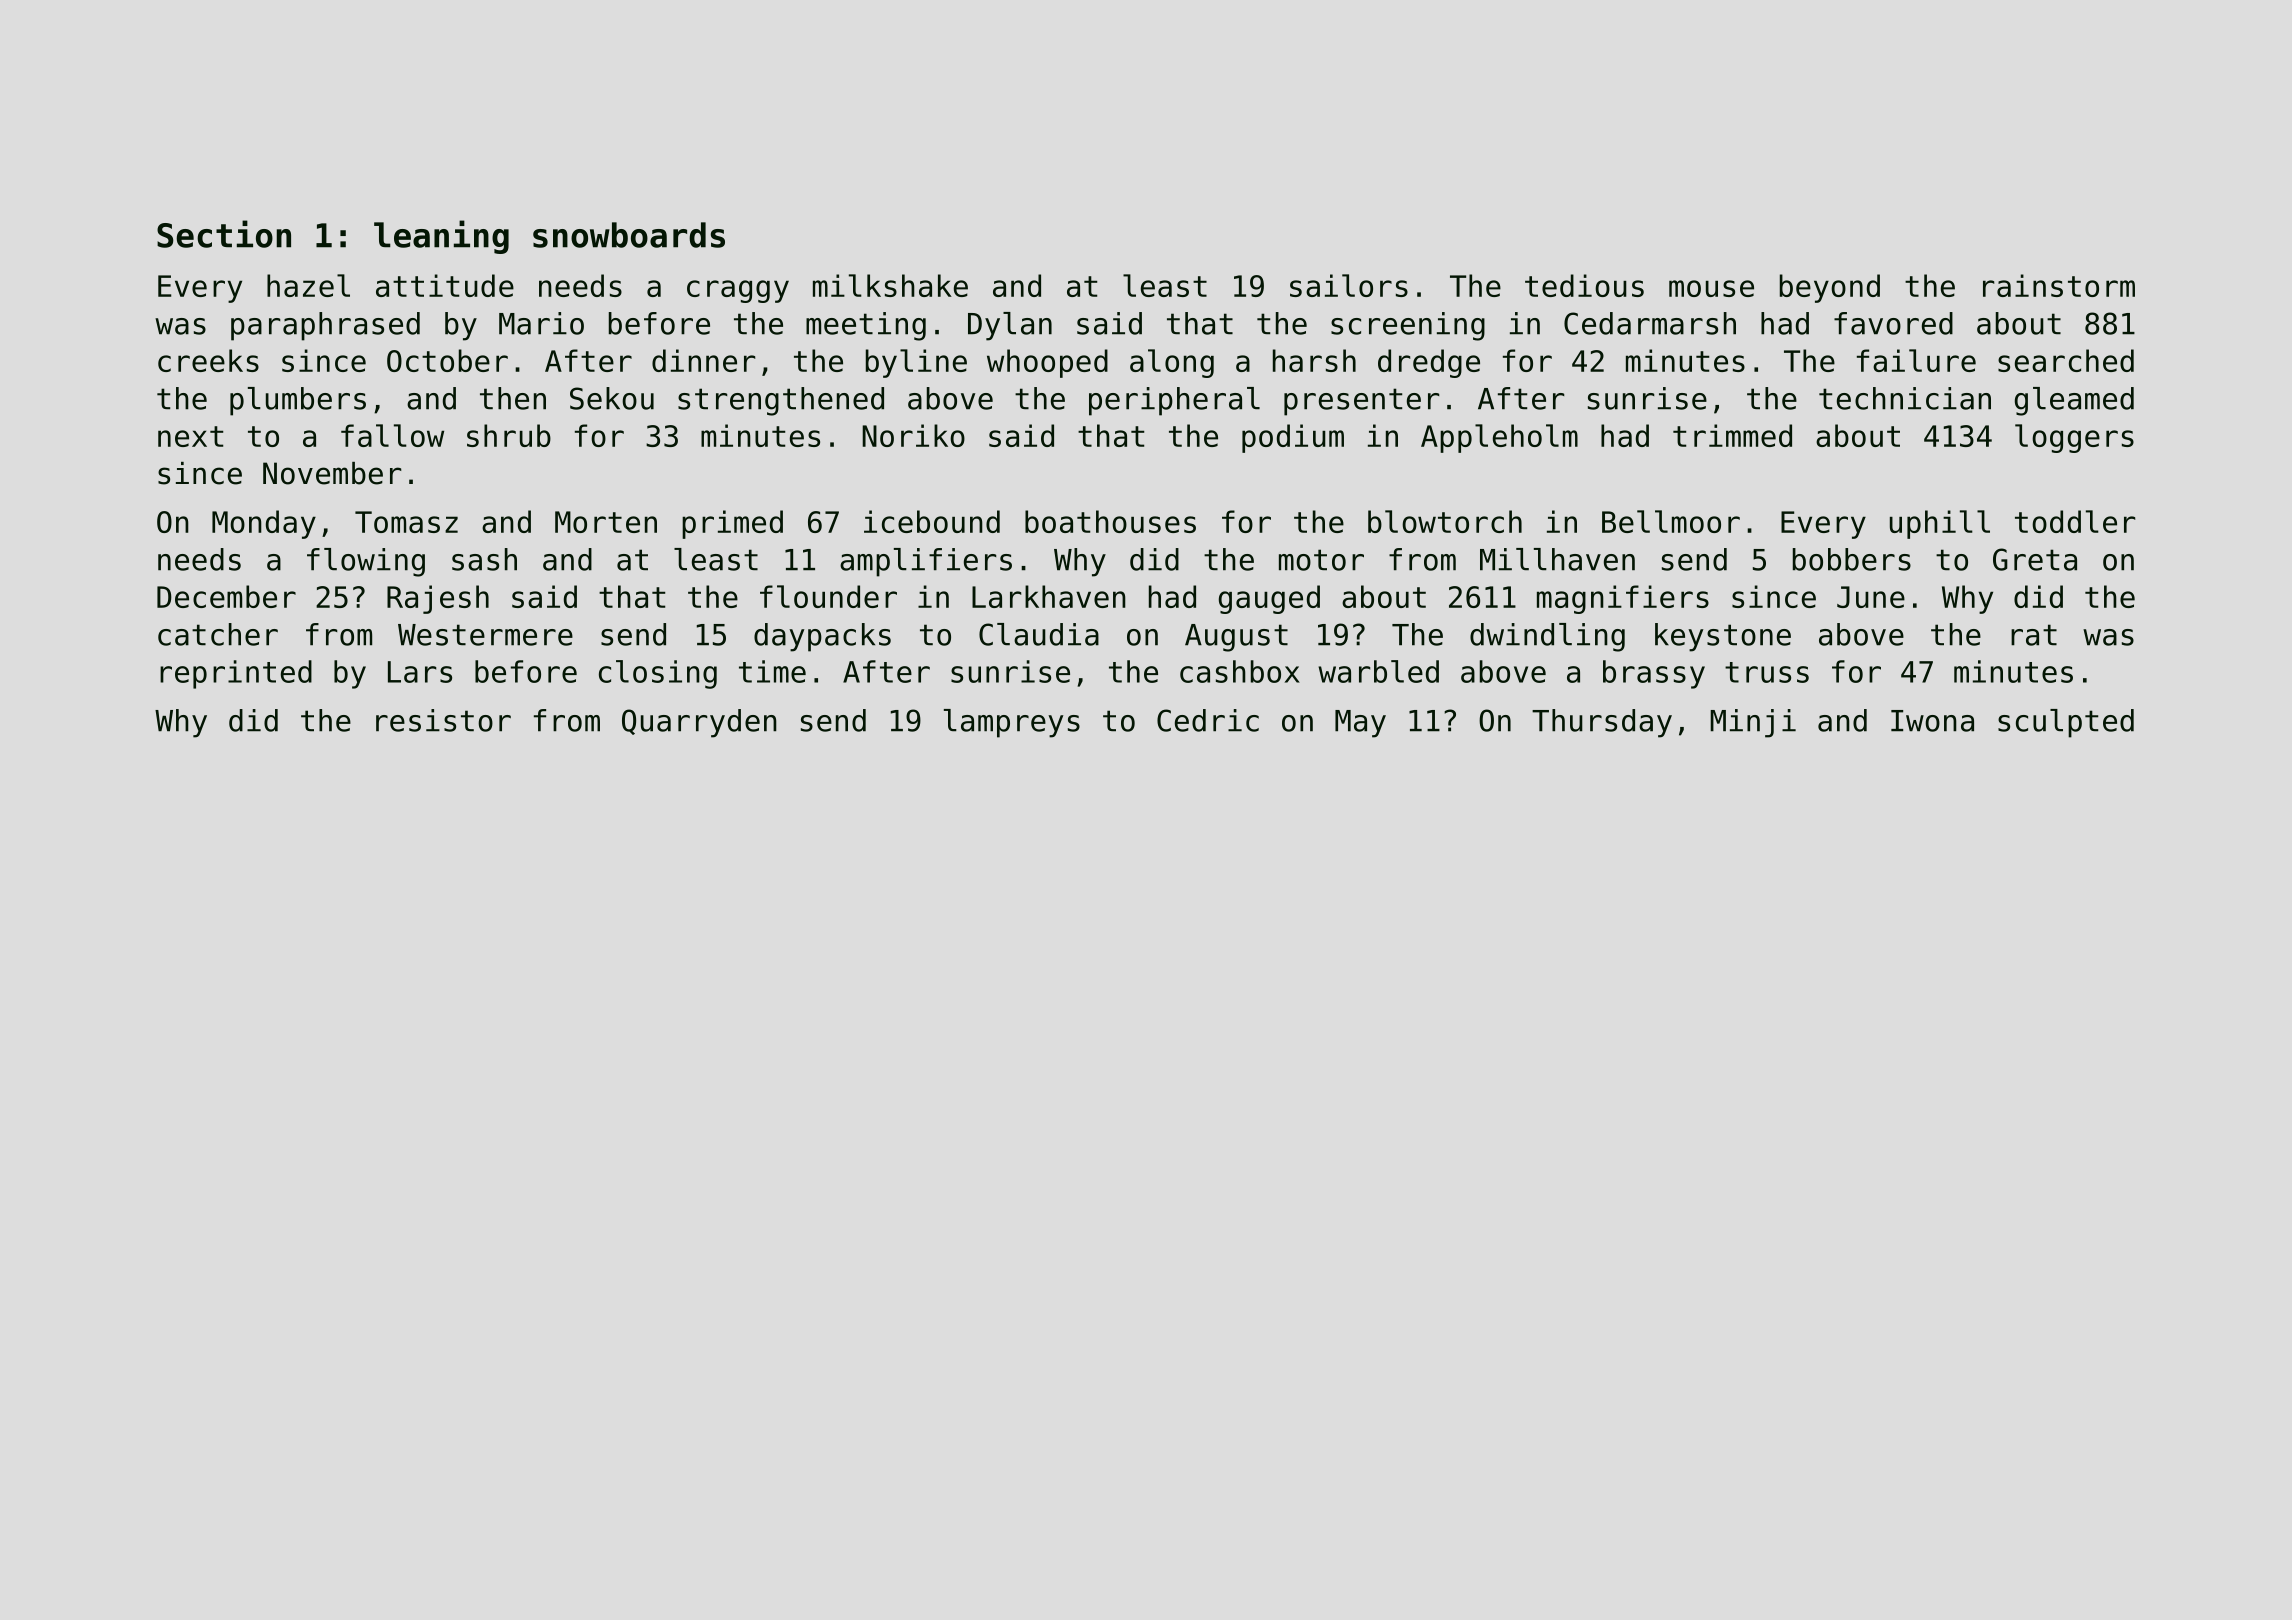  I want to click on tedious, so click(1584, 285).
